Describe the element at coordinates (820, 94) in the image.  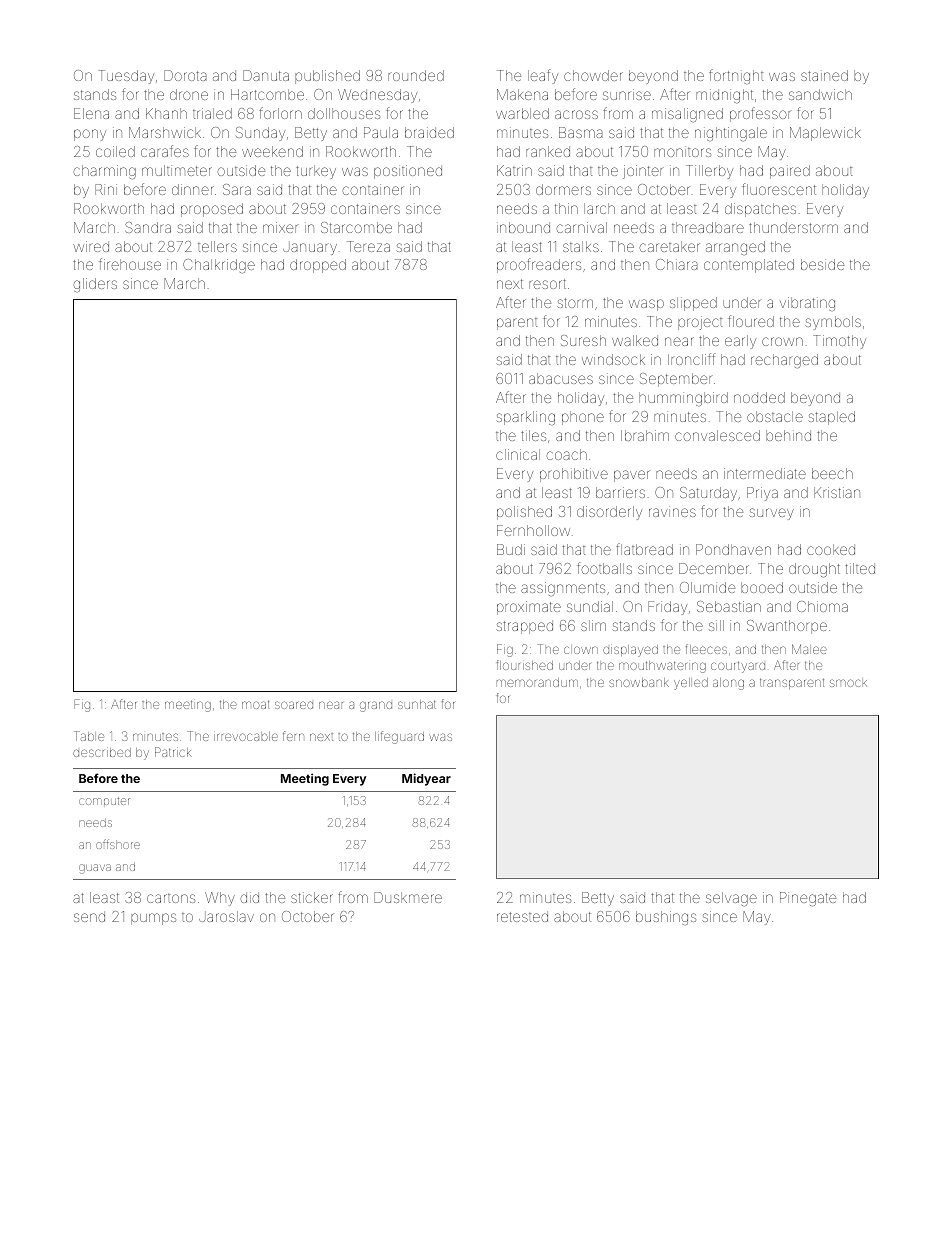
I see `sandwich` at that location.
